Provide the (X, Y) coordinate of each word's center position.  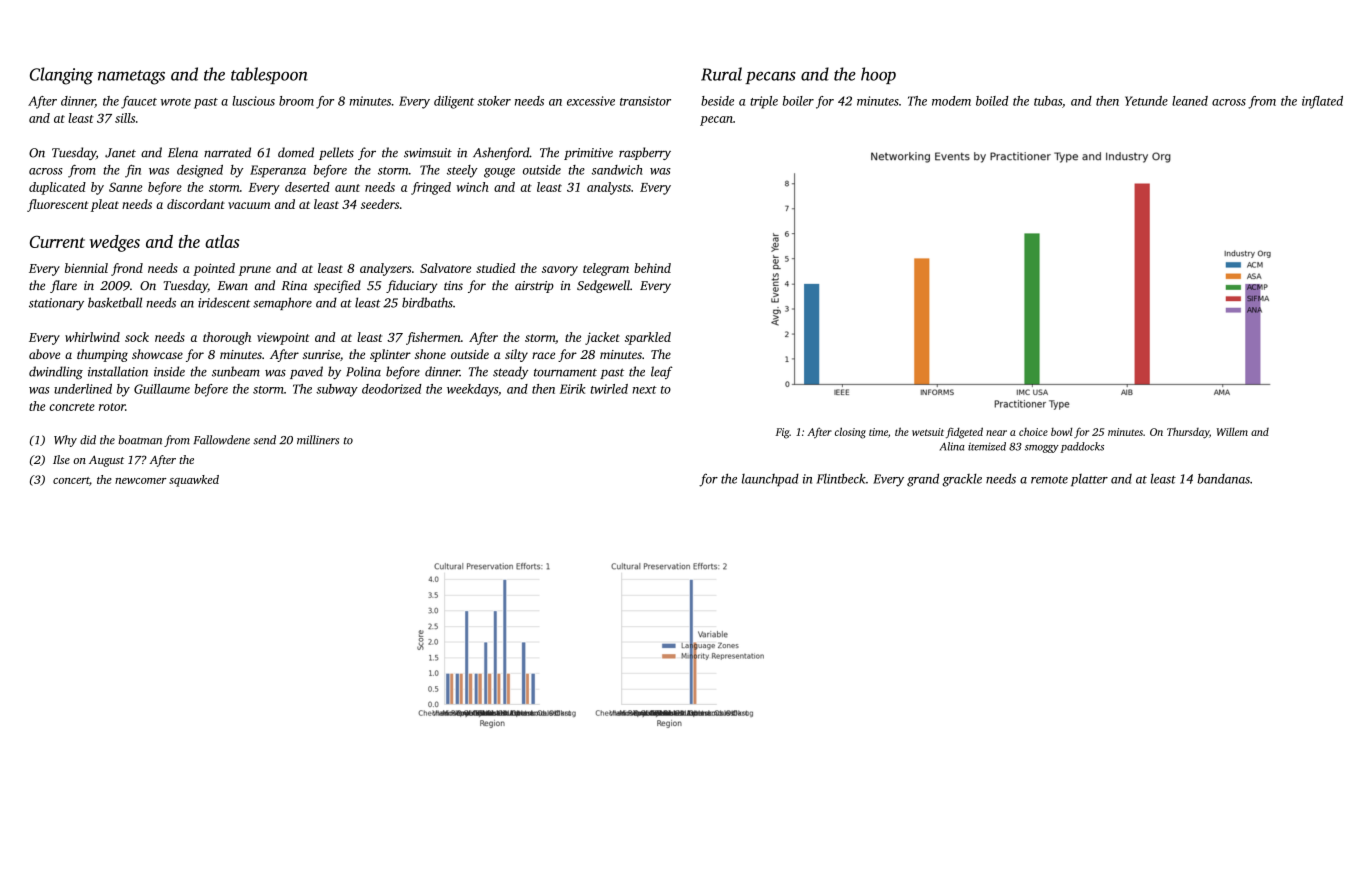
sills (125, 118)
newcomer (141, 481)
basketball (115, 302)
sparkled (648, 338)
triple (764, 102)
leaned (1190, 101)
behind (652, 268)
